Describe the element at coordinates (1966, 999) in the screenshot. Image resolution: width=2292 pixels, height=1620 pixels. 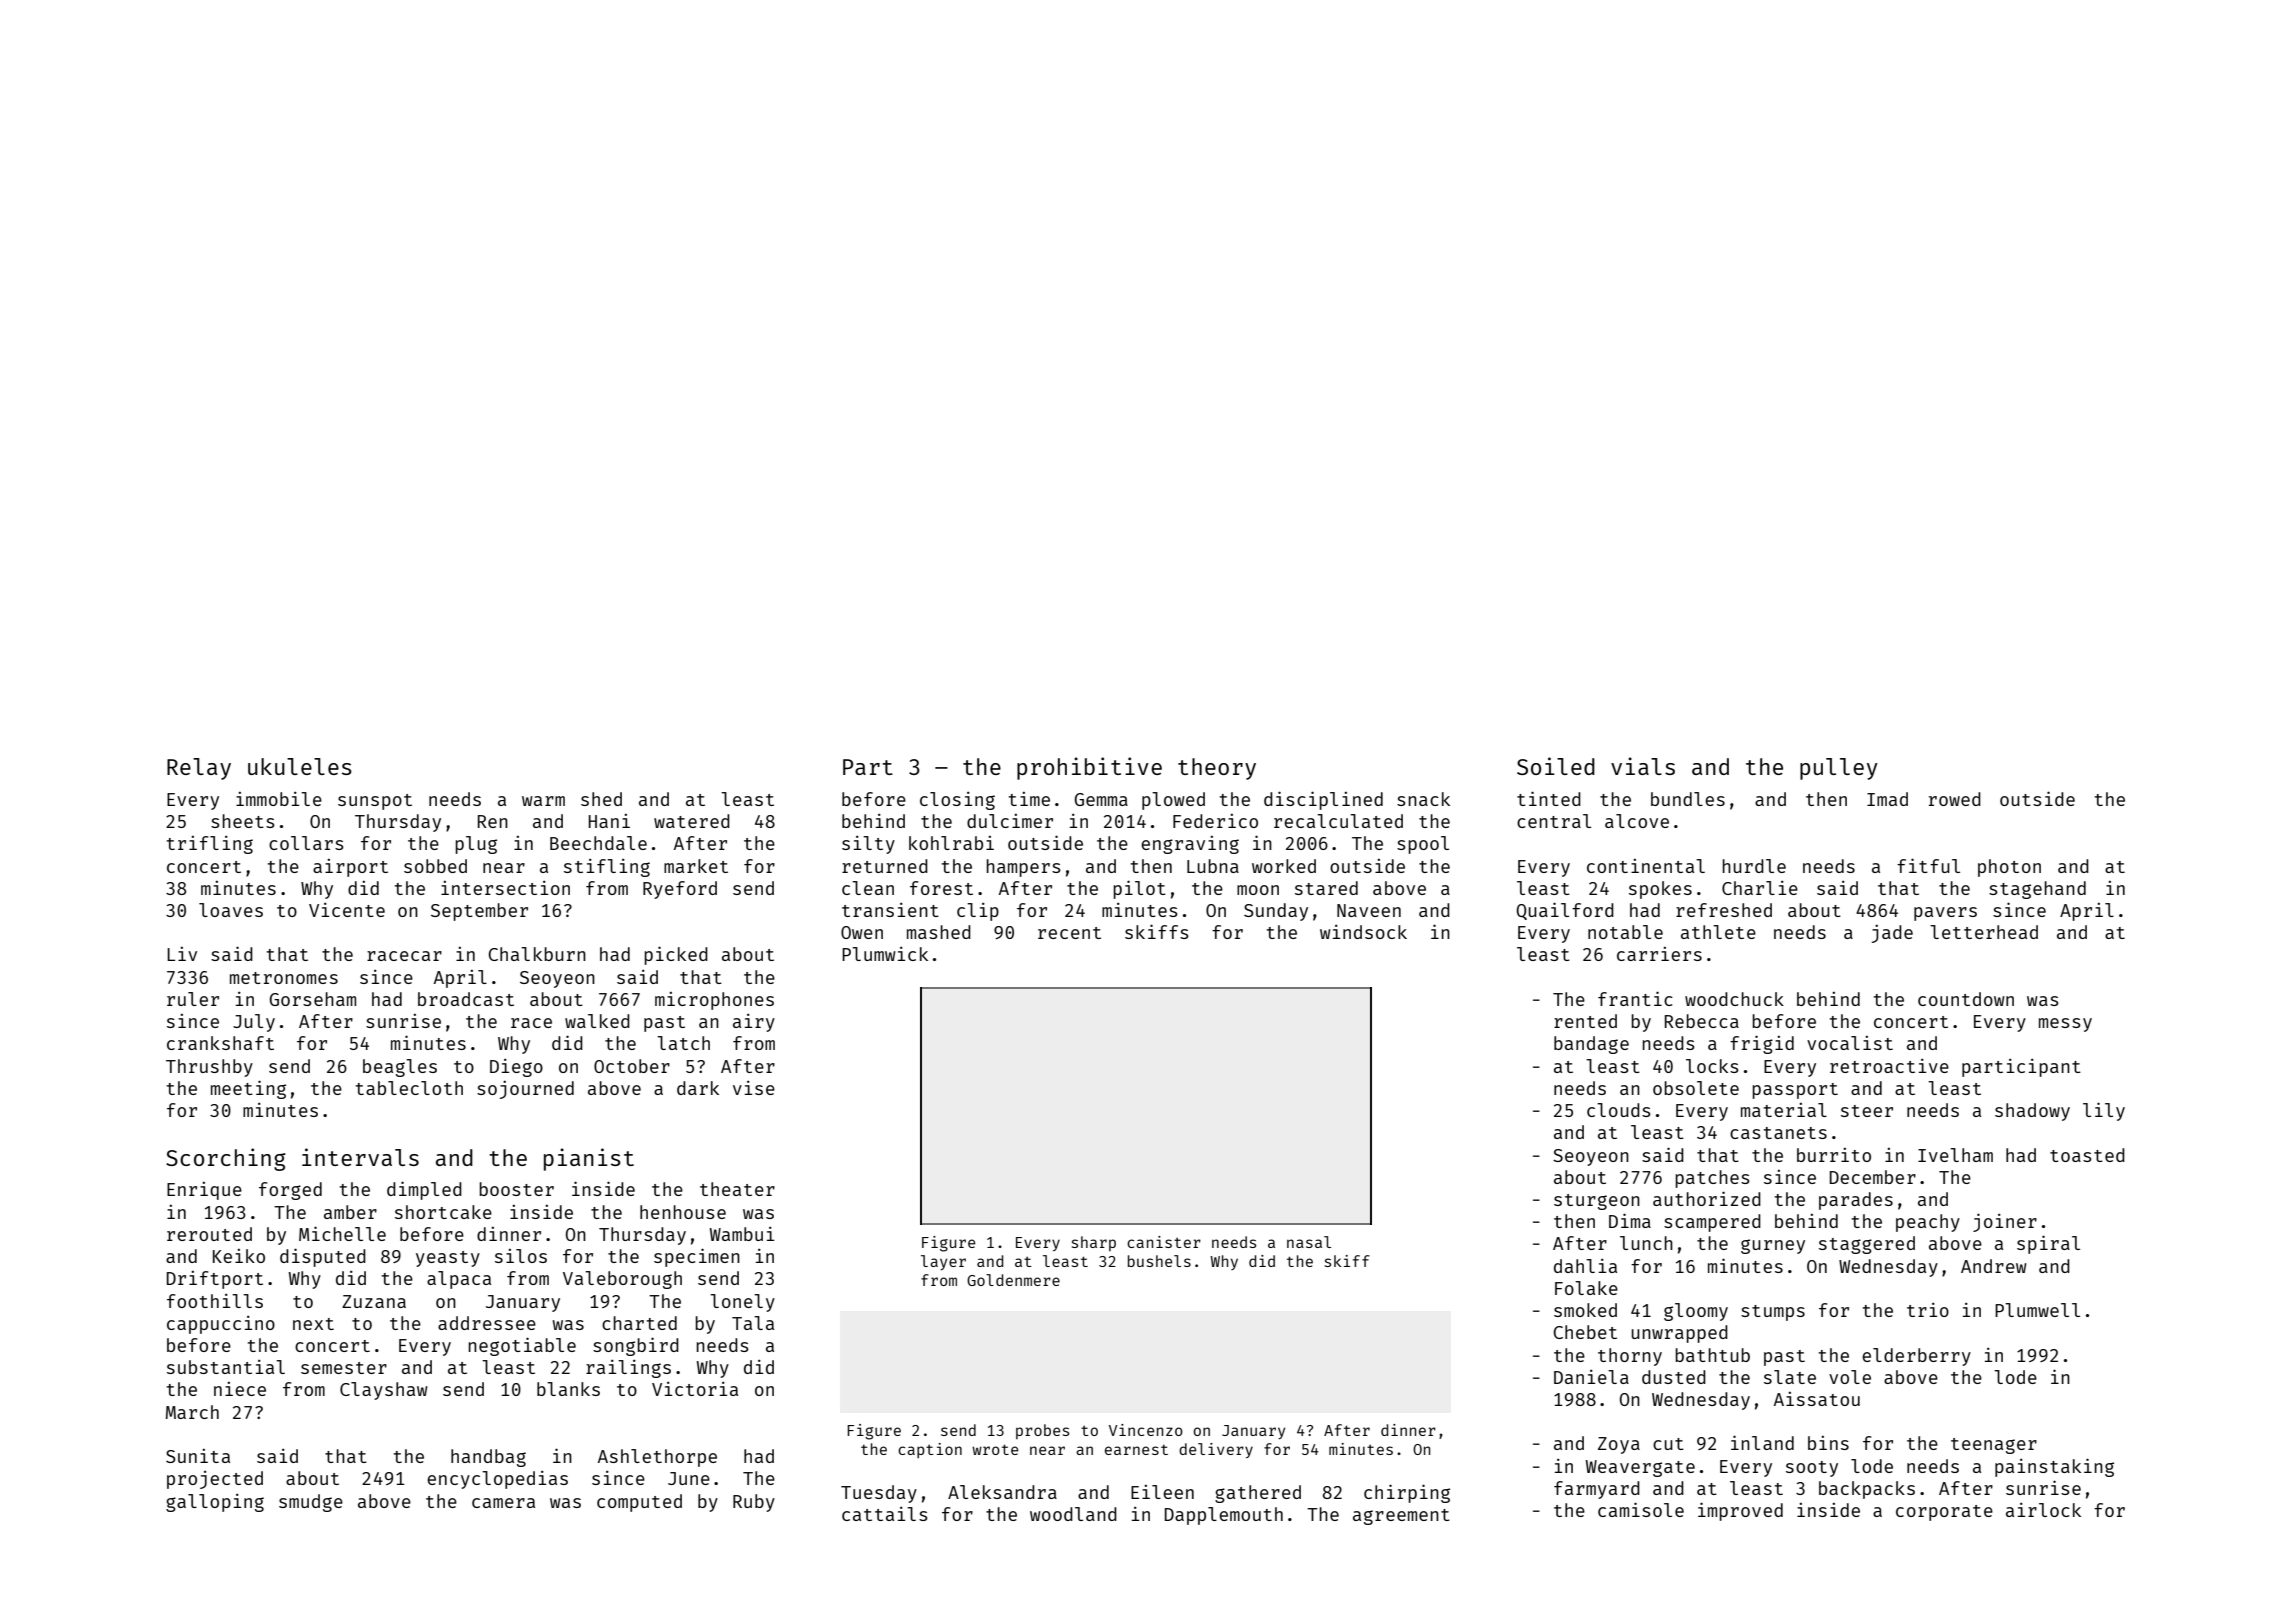
I see `countdown` at that location.
